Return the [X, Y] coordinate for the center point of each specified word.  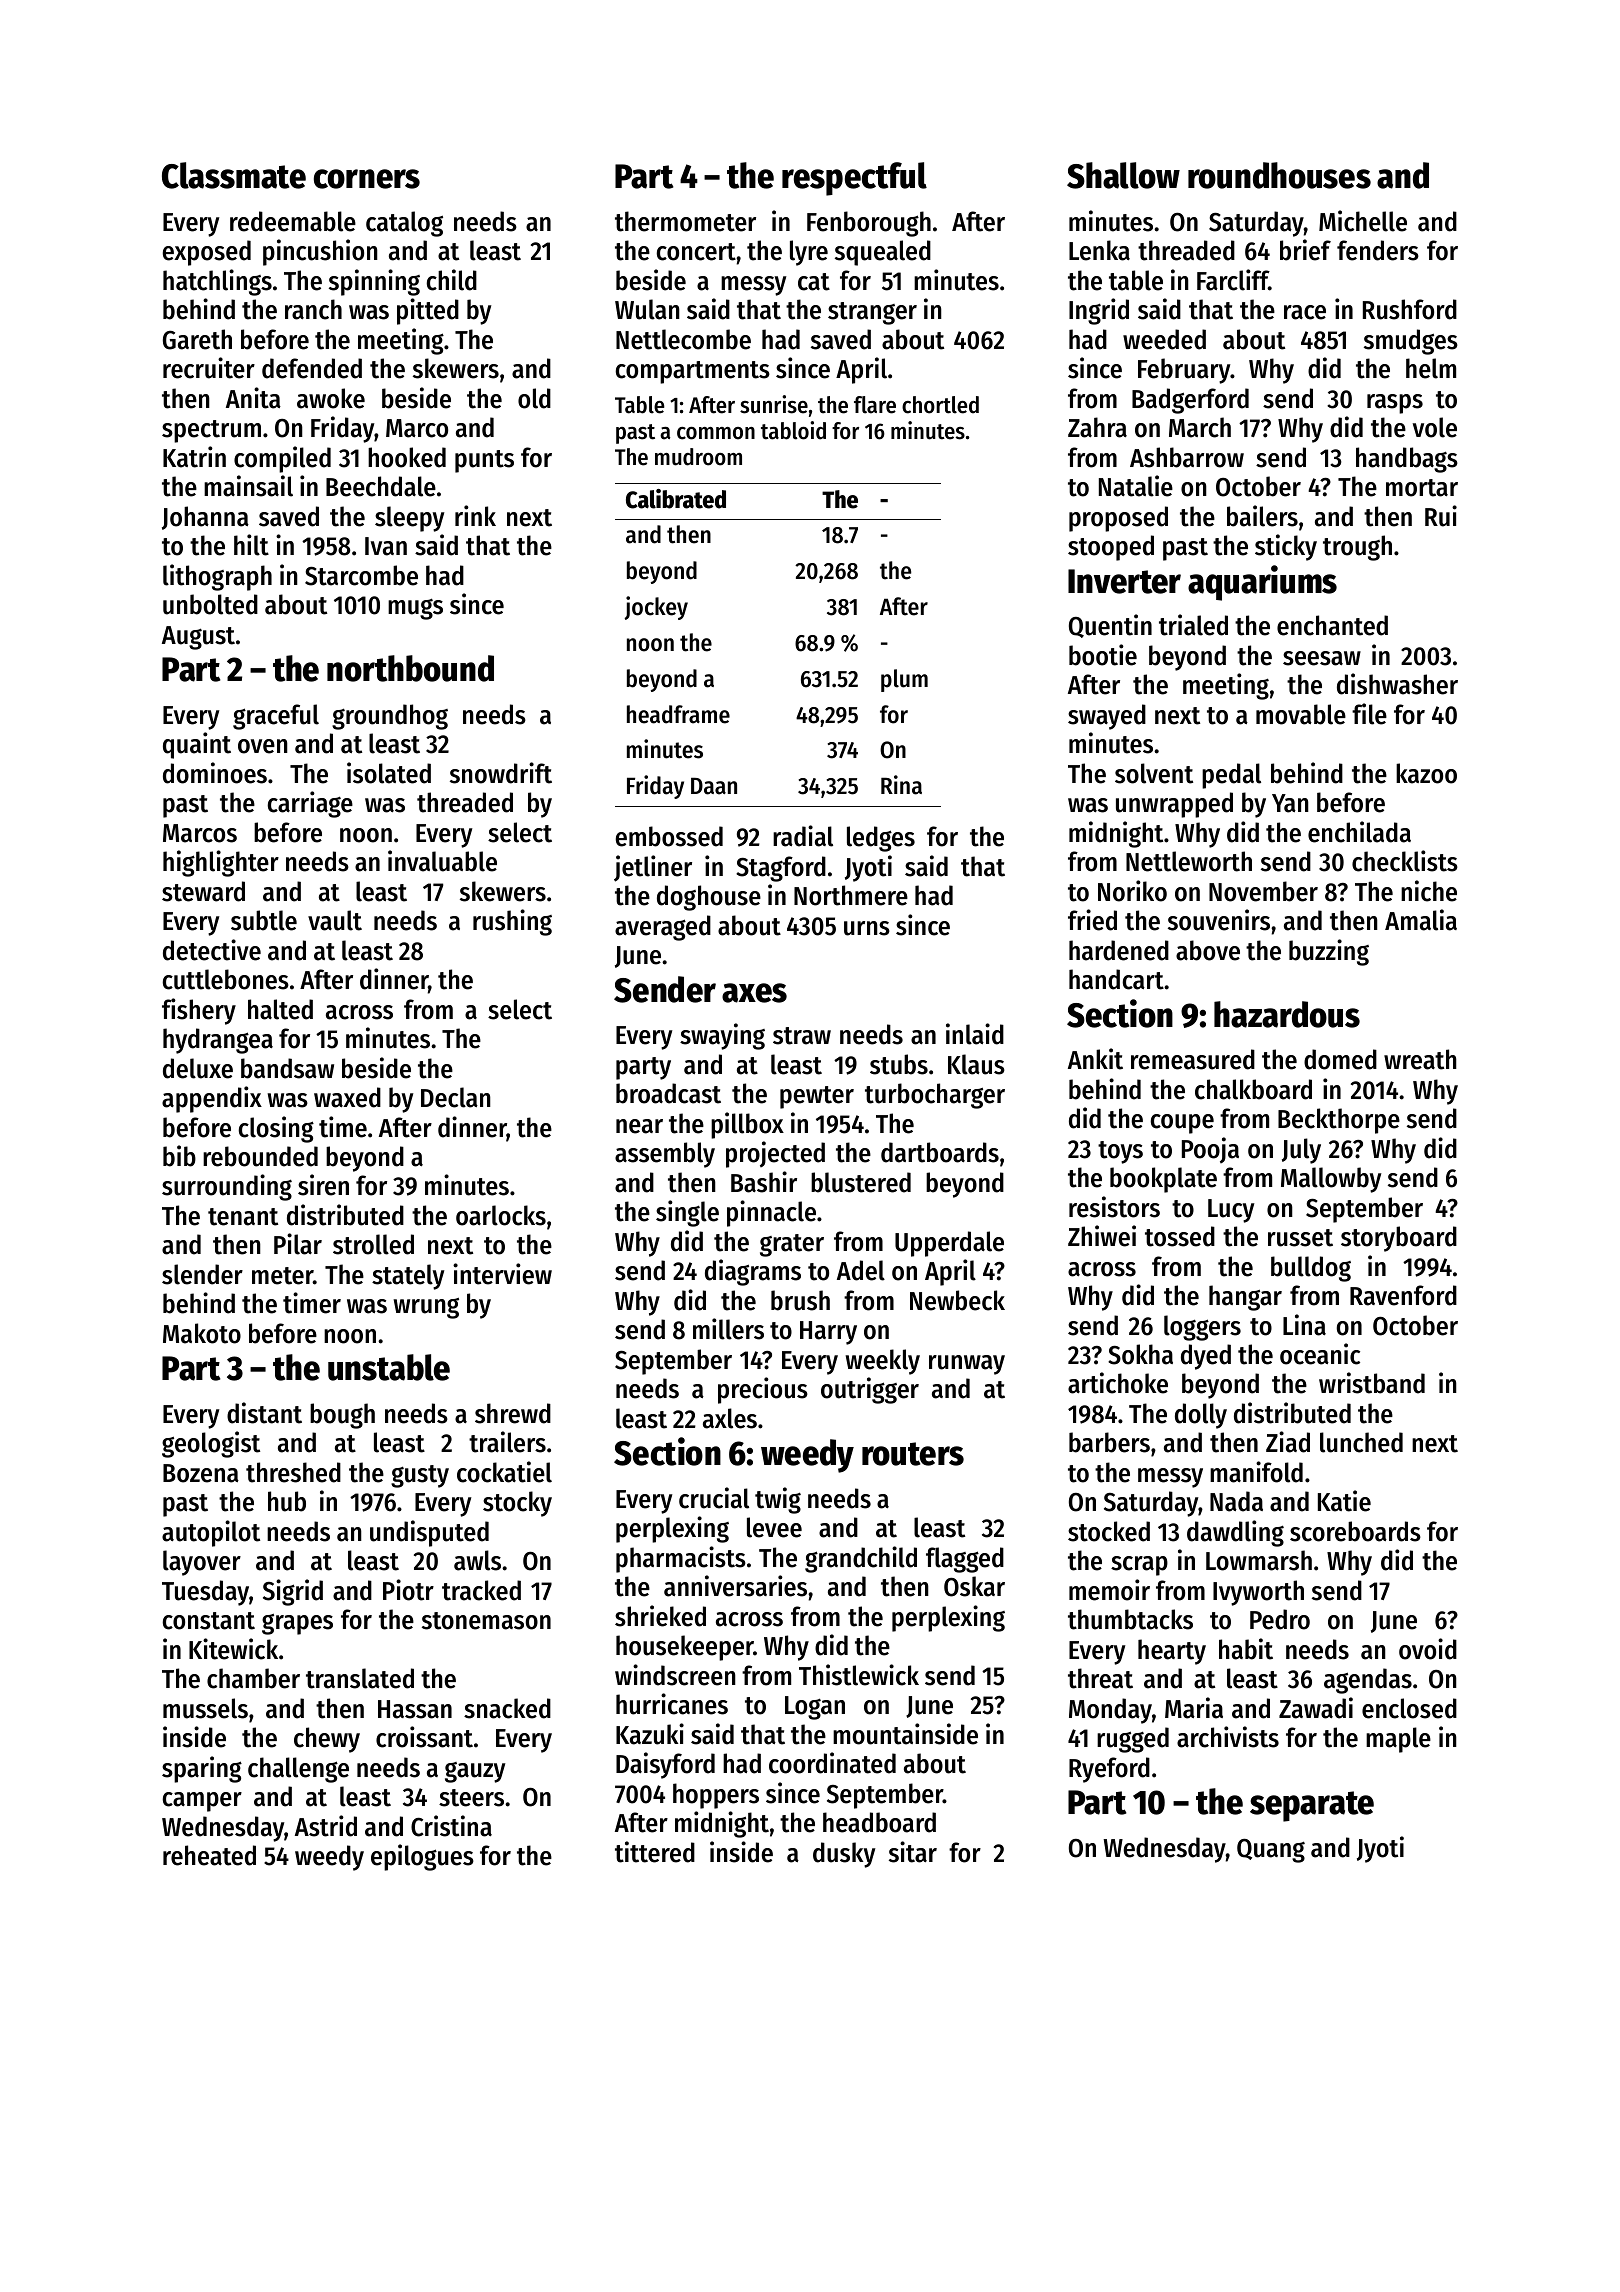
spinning [374, 282]
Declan [456, 1097]
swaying [722, 1036]
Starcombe [361, 575]
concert [696, 252]
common [716, 433]
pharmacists [681, 1559]
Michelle [1363, 221]
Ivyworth [1258, 1593]
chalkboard [1253, 1089]
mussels [205, 1708]
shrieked [660, 1616]
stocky [517, 1504]
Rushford [1410, 309]
